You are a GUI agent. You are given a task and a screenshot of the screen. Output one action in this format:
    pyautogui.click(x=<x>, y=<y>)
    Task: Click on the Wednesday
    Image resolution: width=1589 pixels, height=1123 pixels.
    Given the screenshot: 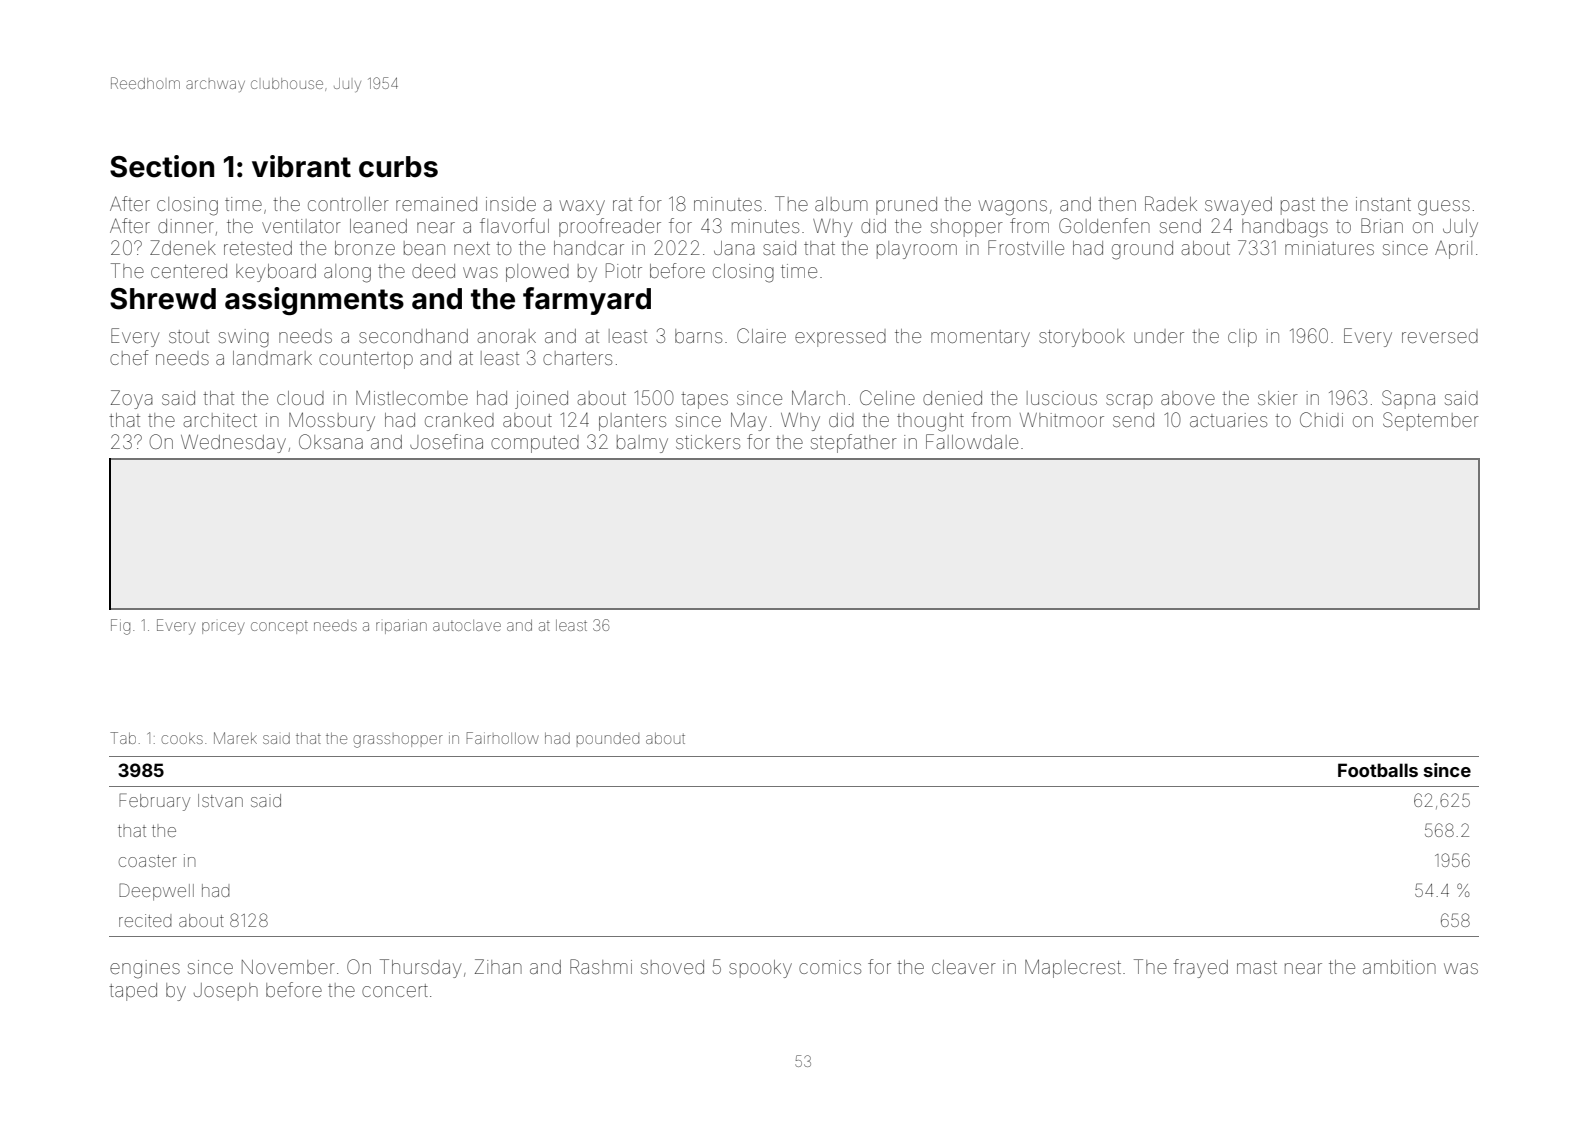 What is the action you would take?
    pyautogui.click(x=233, y=443)
